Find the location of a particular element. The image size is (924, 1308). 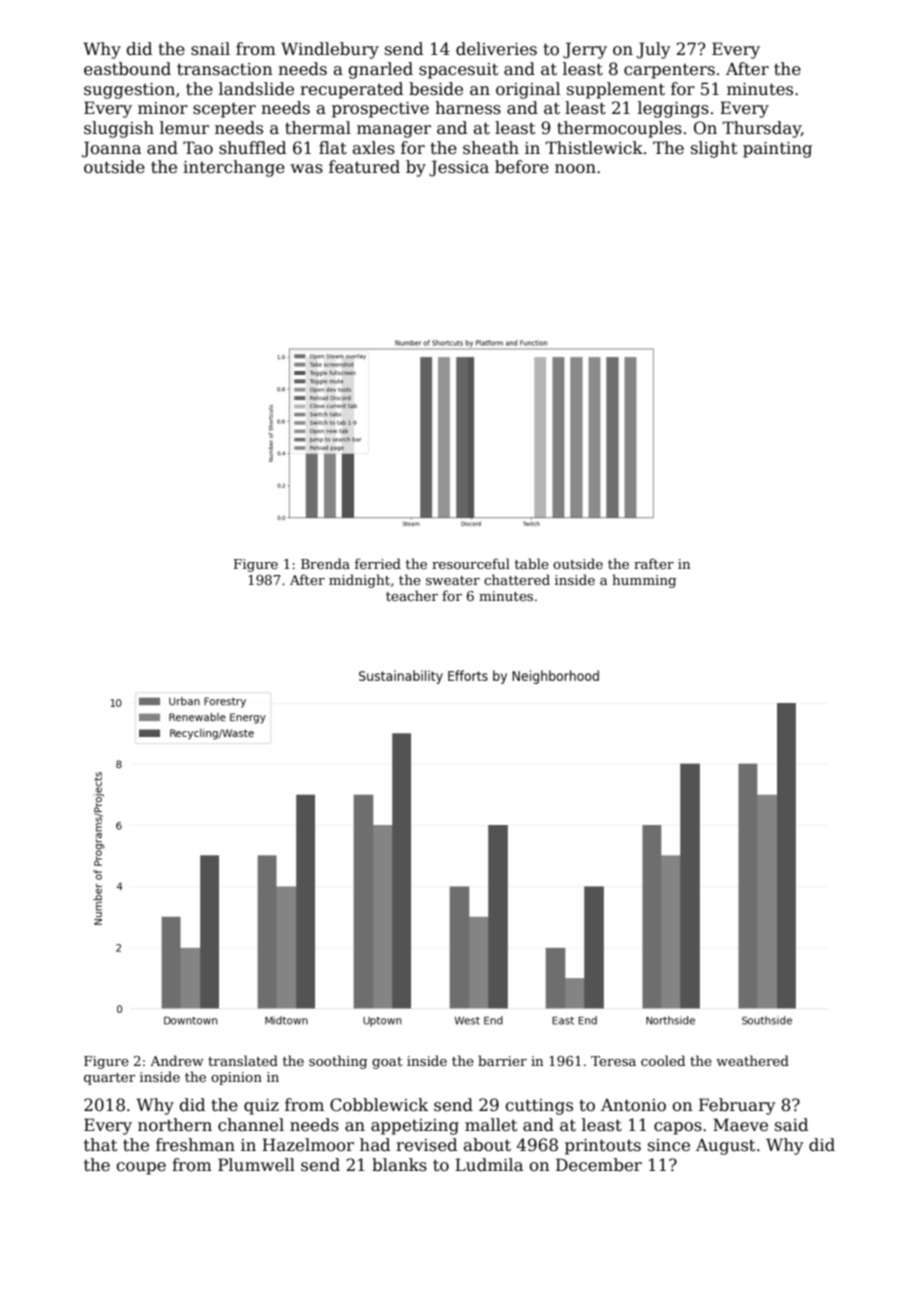

table is located at coordinates (532, 563).
